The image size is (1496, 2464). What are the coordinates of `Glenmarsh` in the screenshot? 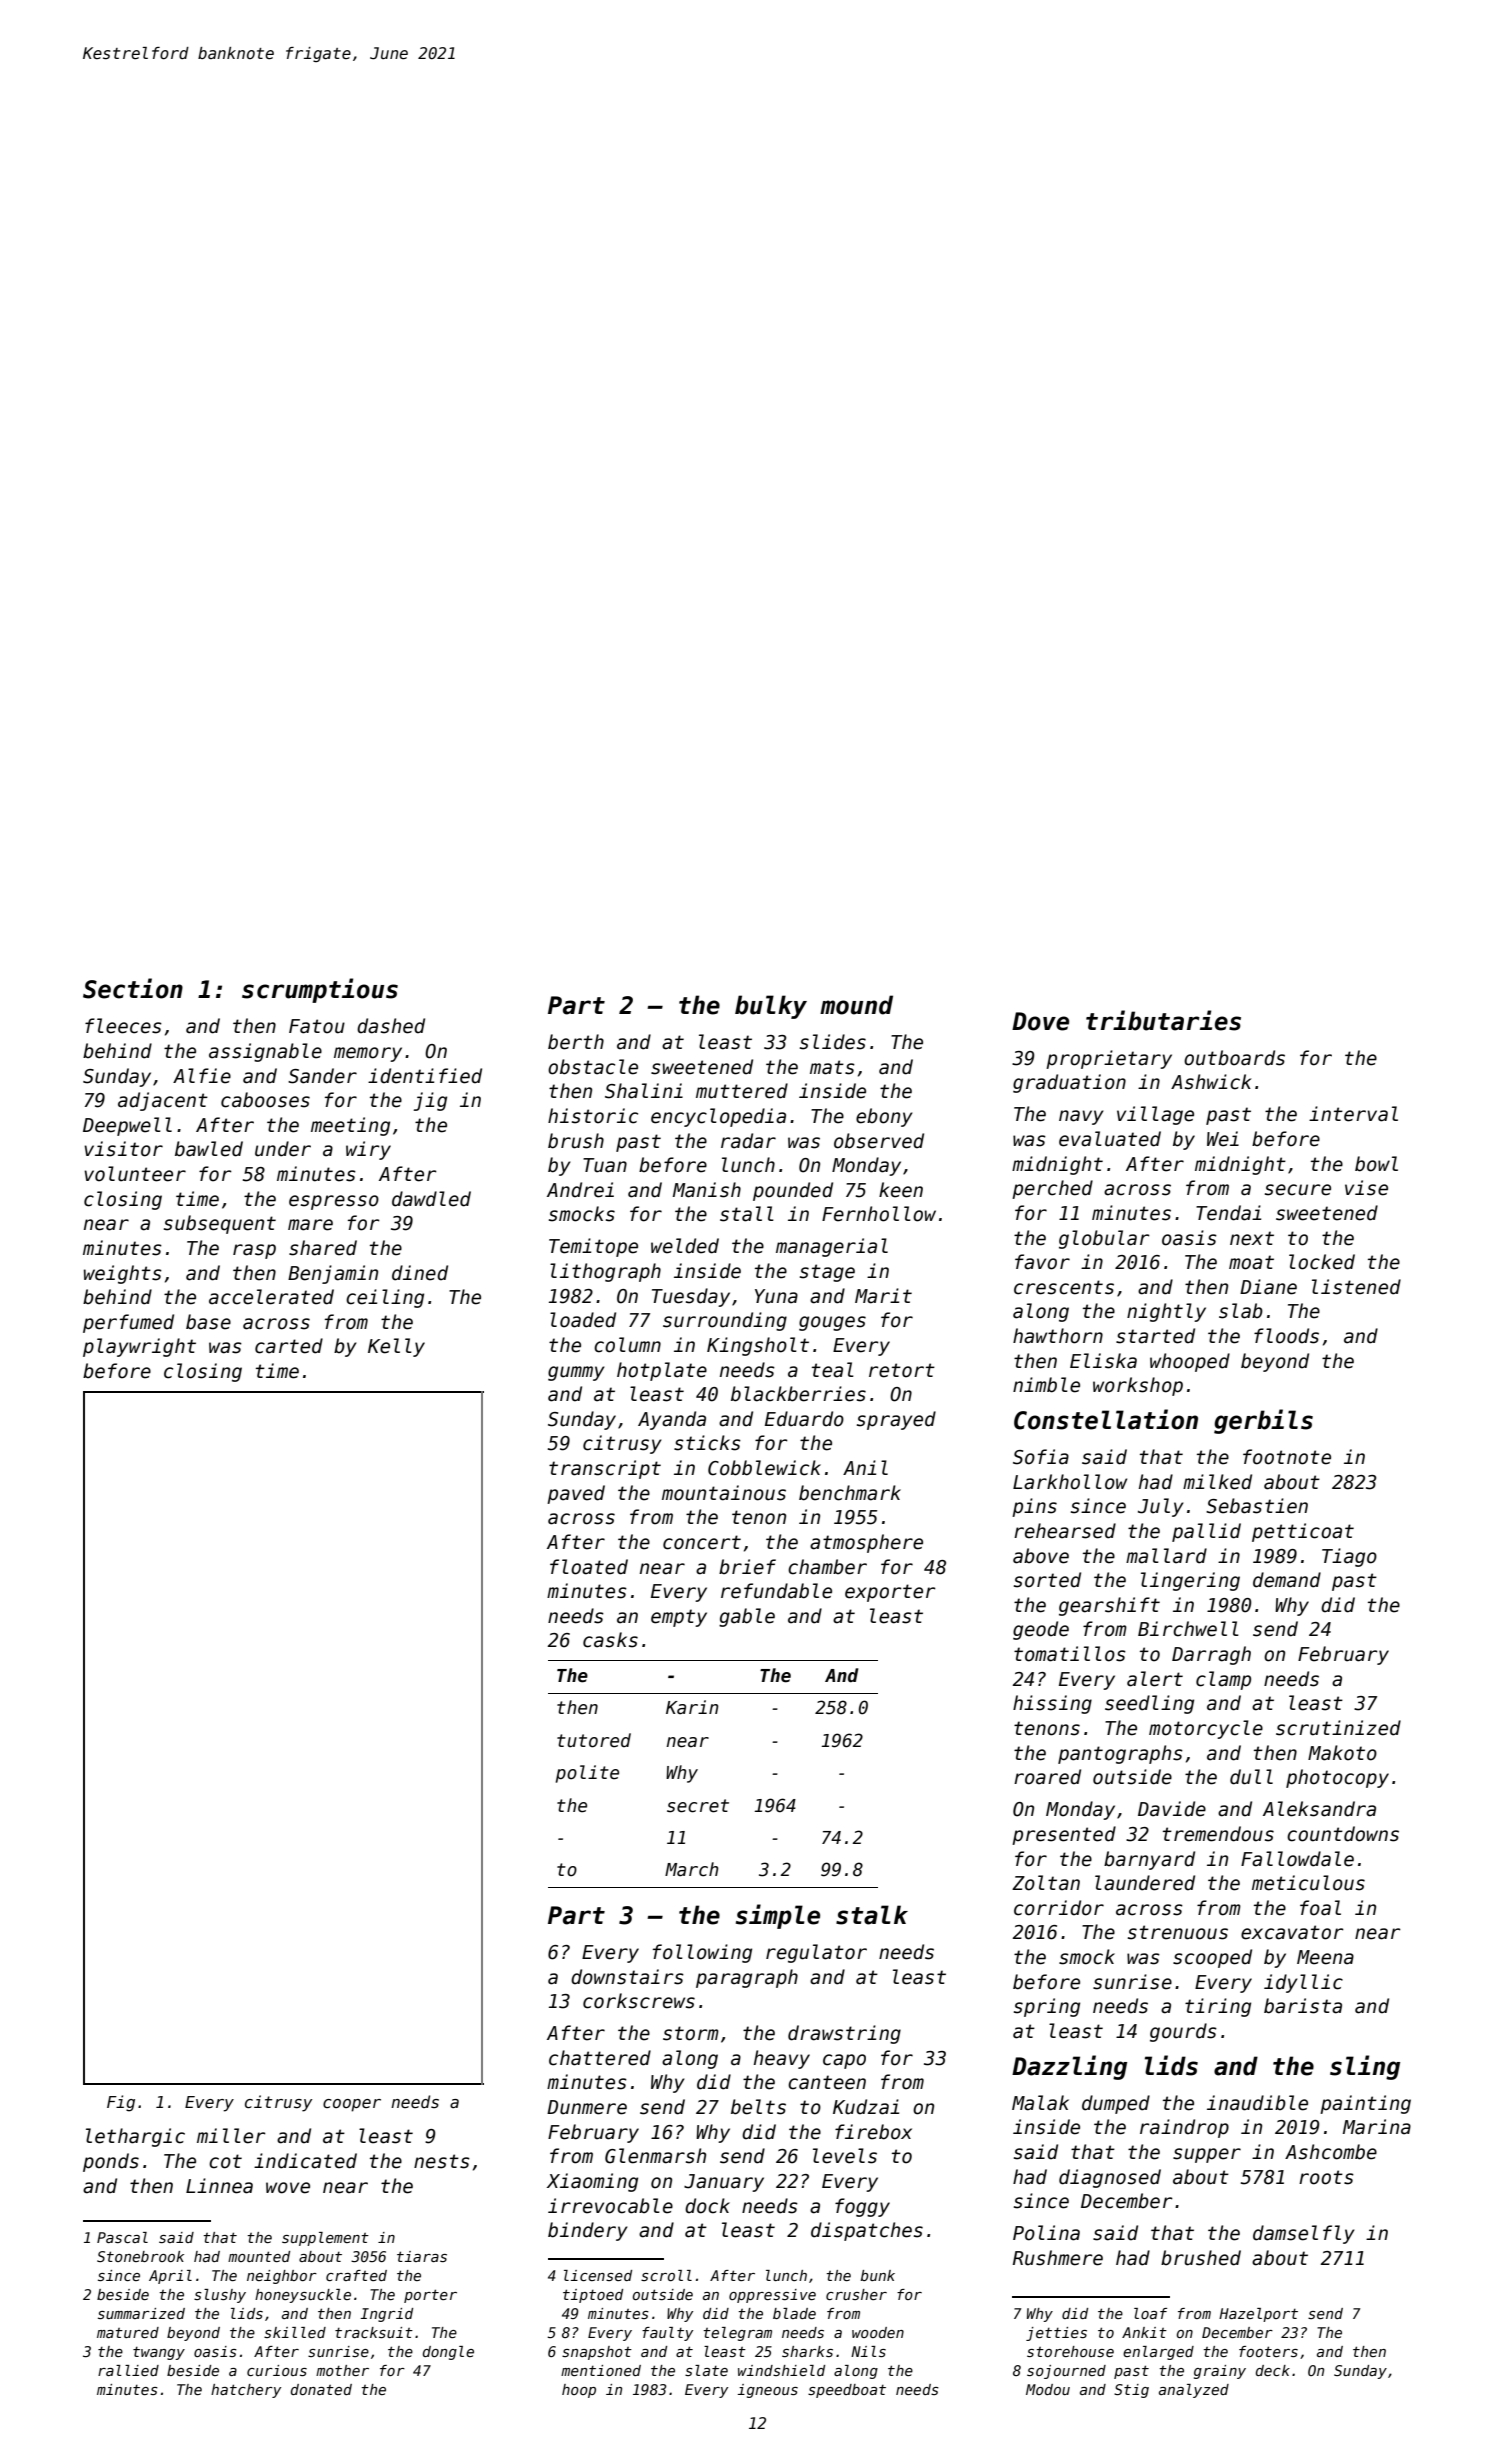 It's located at (655, 2156).
